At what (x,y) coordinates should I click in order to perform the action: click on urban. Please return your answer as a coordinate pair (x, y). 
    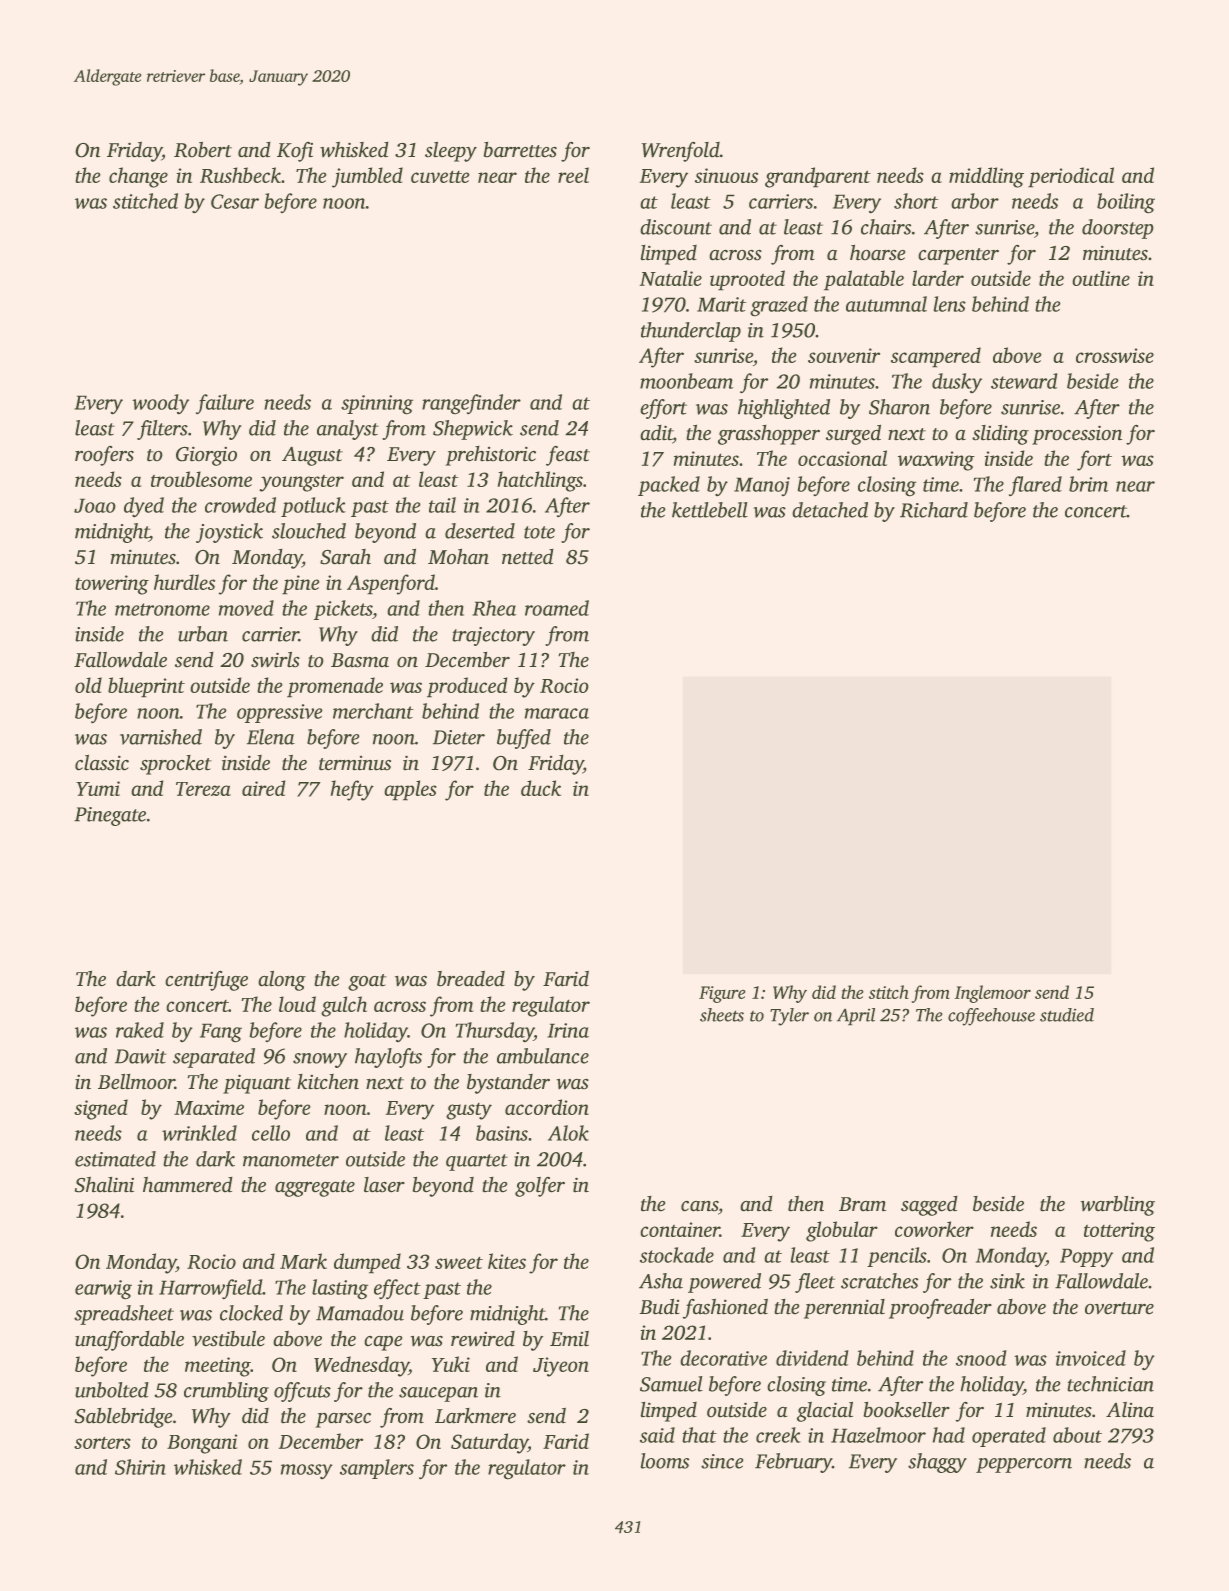
    Looking at the image, I should click on (203, 634).
